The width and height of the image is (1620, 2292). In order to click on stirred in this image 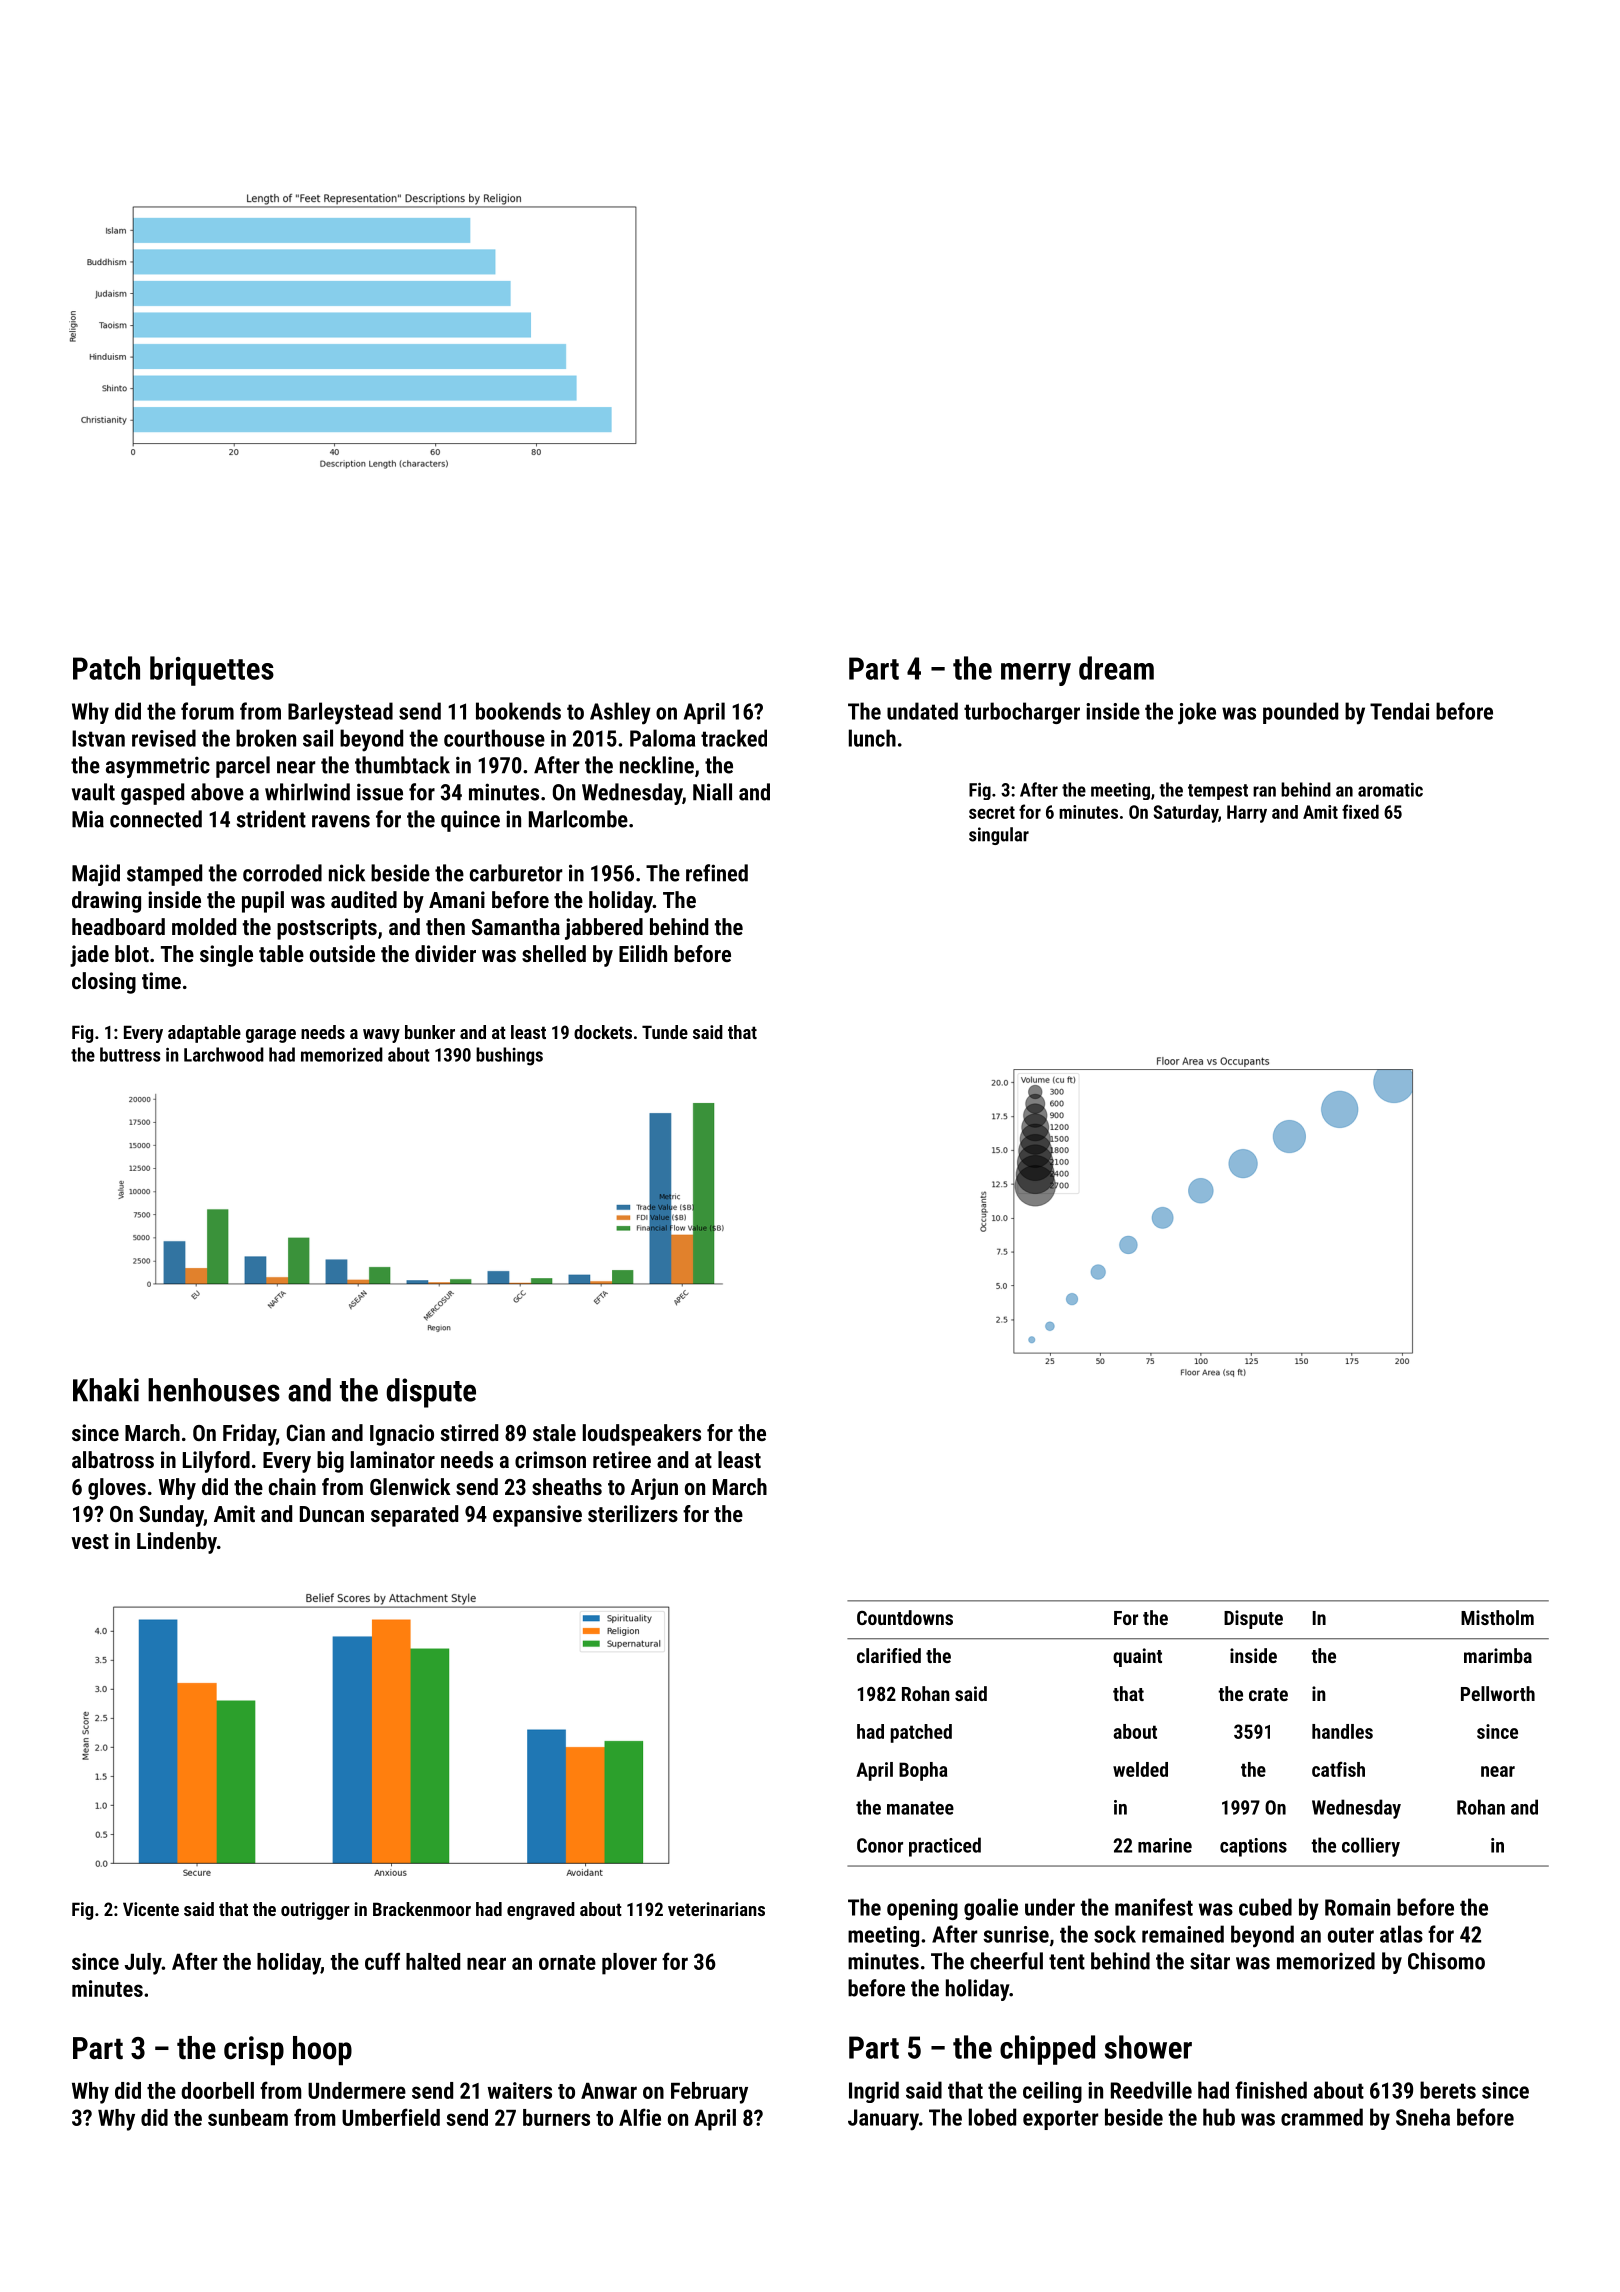, I will do `click(469, 1432)`.
